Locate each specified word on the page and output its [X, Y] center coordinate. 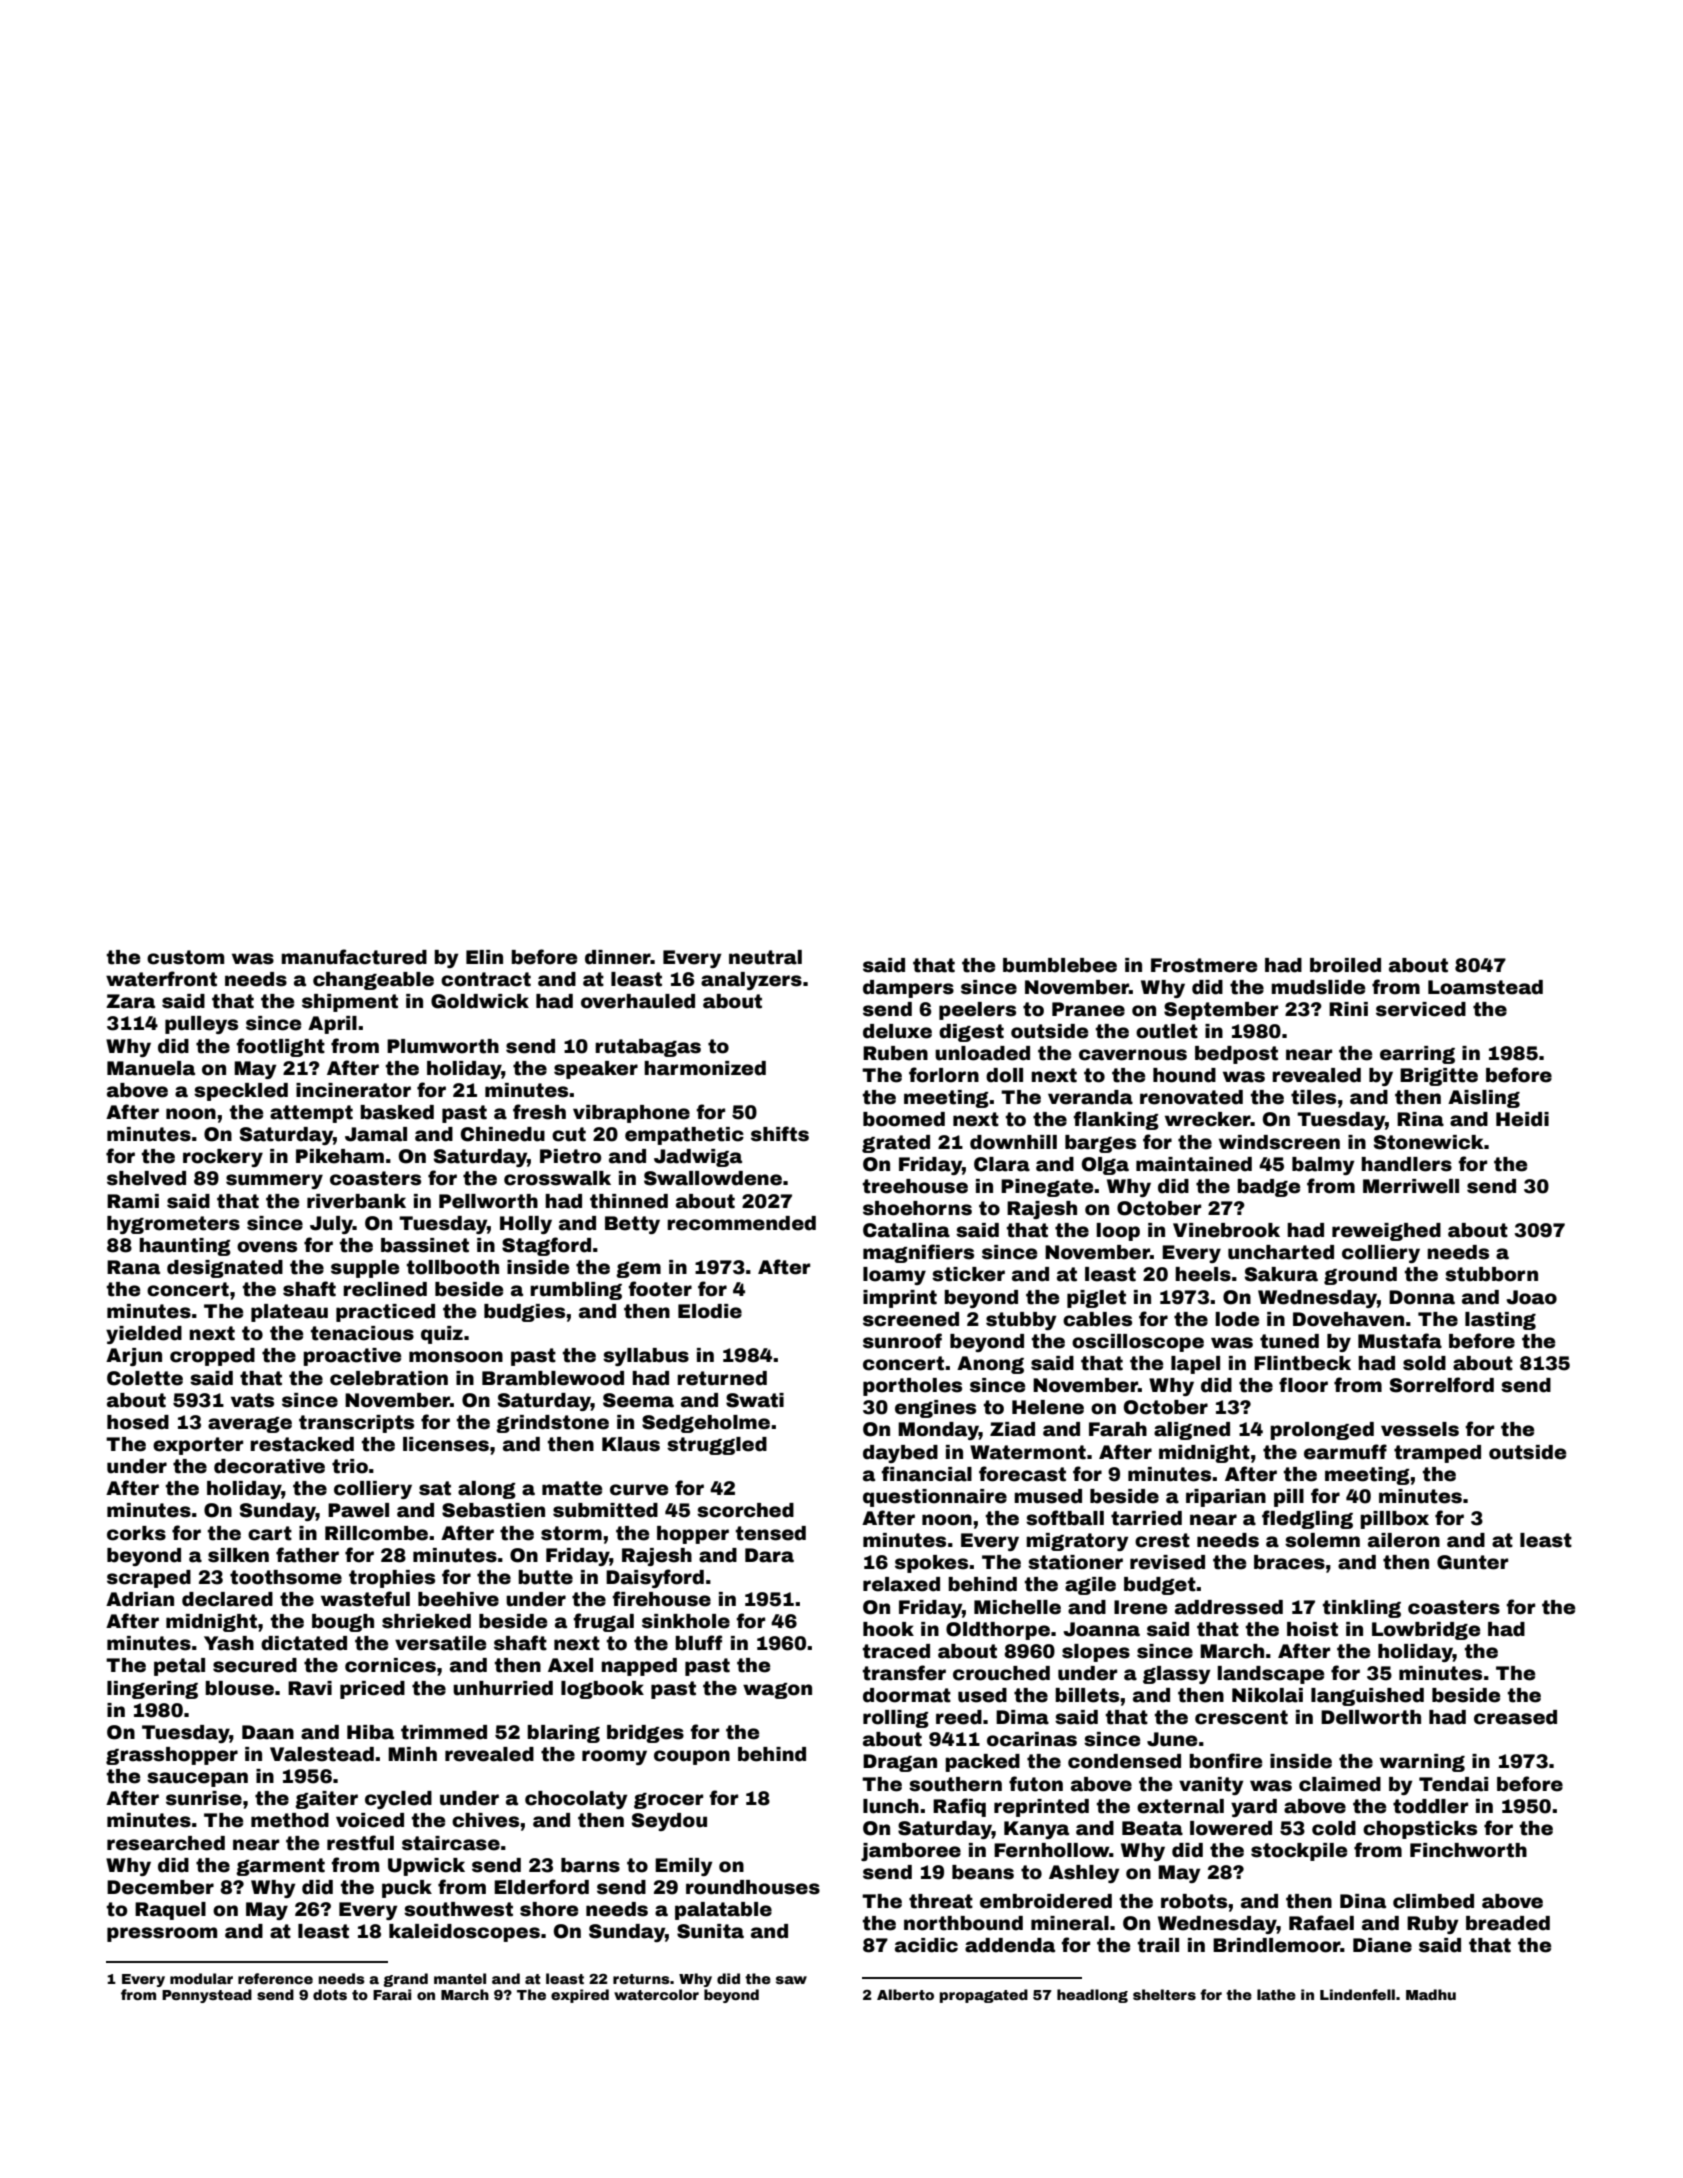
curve [639, 1490]
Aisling [1484, 1099]
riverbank [356, 1201]
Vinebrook [1226, 1230]
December [160, 1887]
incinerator [353, 1090]
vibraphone [631, 1114]
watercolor [656, 1994]
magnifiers [918, 1253]
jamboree [911, 1852]
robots [1194, 1901]
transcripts [356, 1424]
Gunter [1472, 1562]
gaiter [326, 1800]
